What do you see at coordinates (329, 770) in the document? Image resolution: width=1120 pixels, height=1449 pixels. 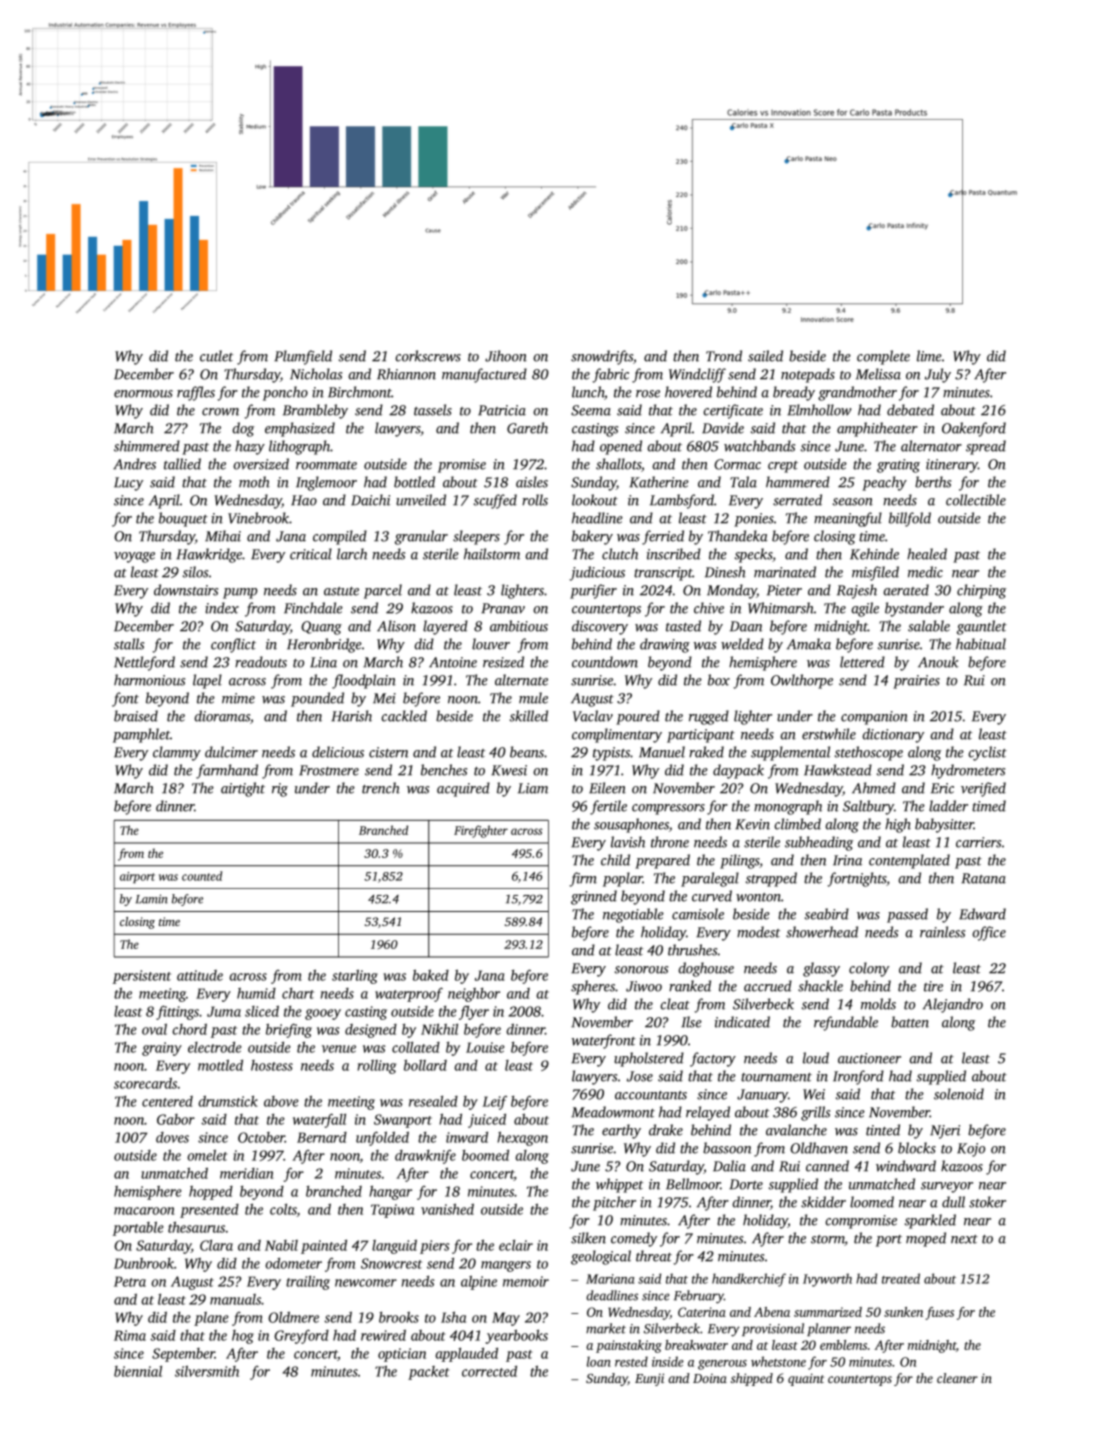 I see `Frostmere` at bounding box center [329, 770].
